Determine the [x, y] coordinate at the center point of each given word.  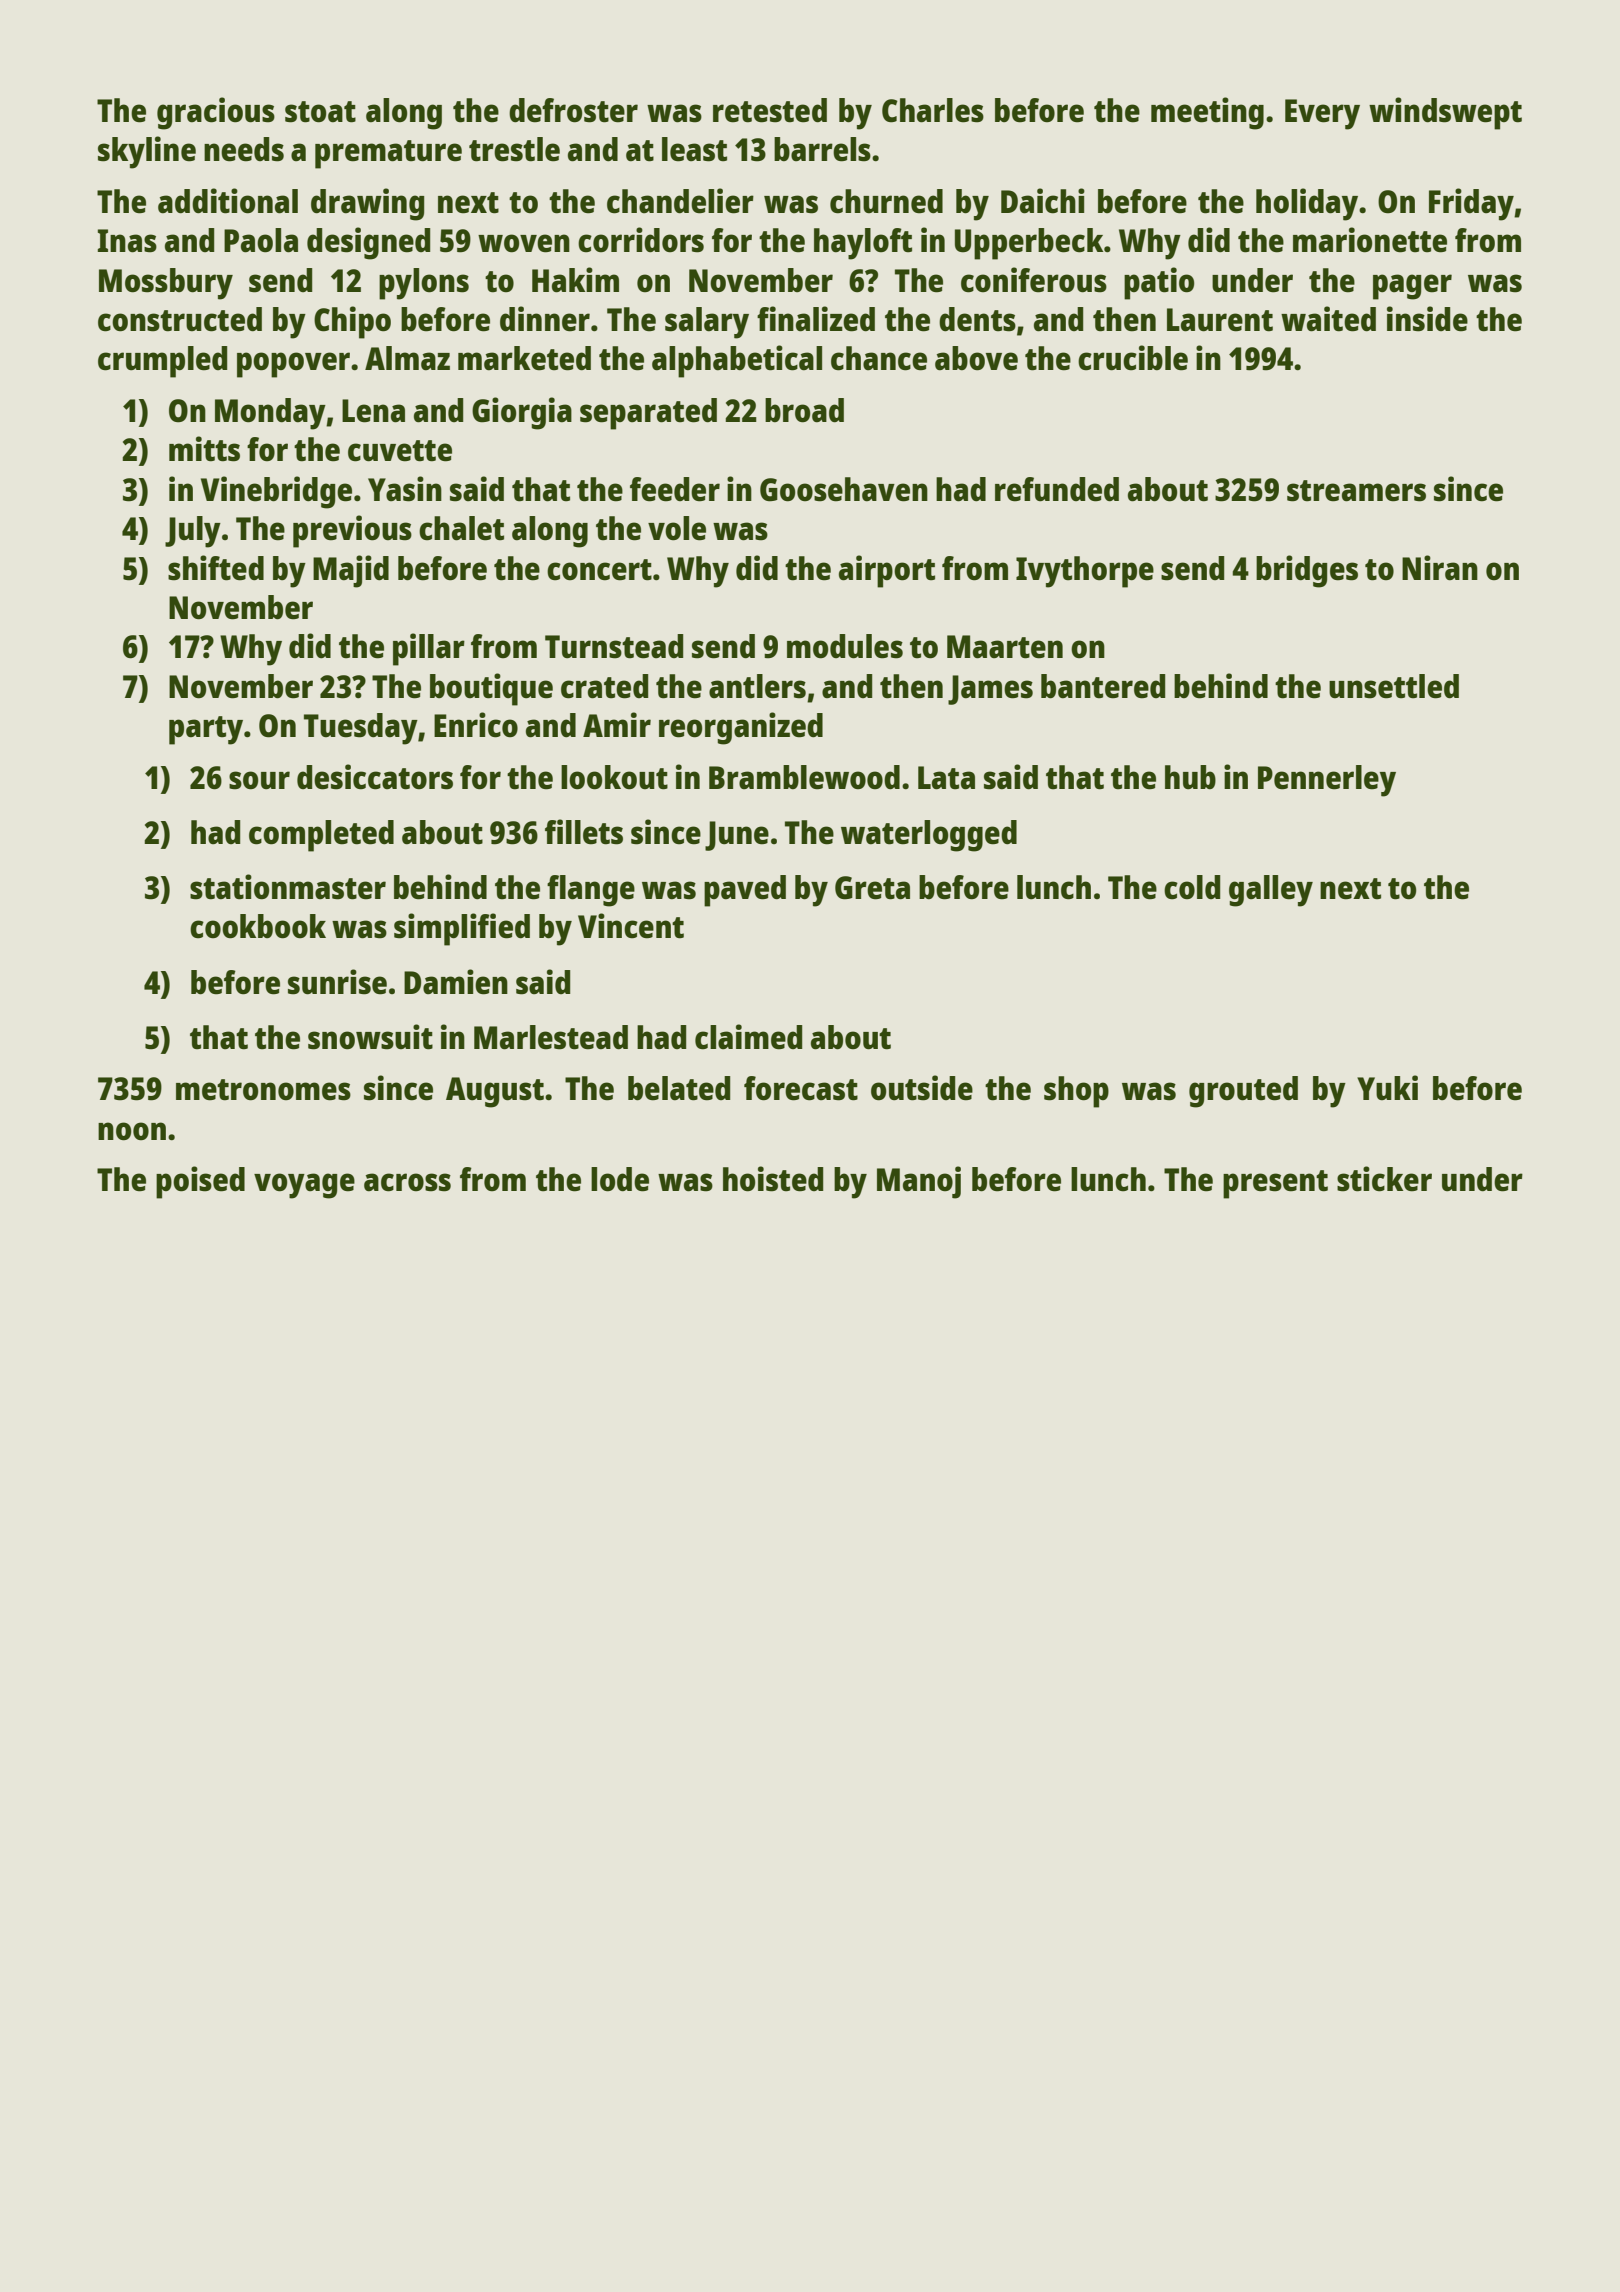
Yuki [1387, 1087]
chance [879, 358]
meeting [1207, 113]
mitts [204, 449]
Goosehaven [844, 489]
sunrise [337, 982]
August [495, 1092]
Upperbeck [1029, 244]
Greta [872, 888]
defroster [573, 110]
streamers [1356, 491]
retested [770, 110]
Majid [351, 571]
